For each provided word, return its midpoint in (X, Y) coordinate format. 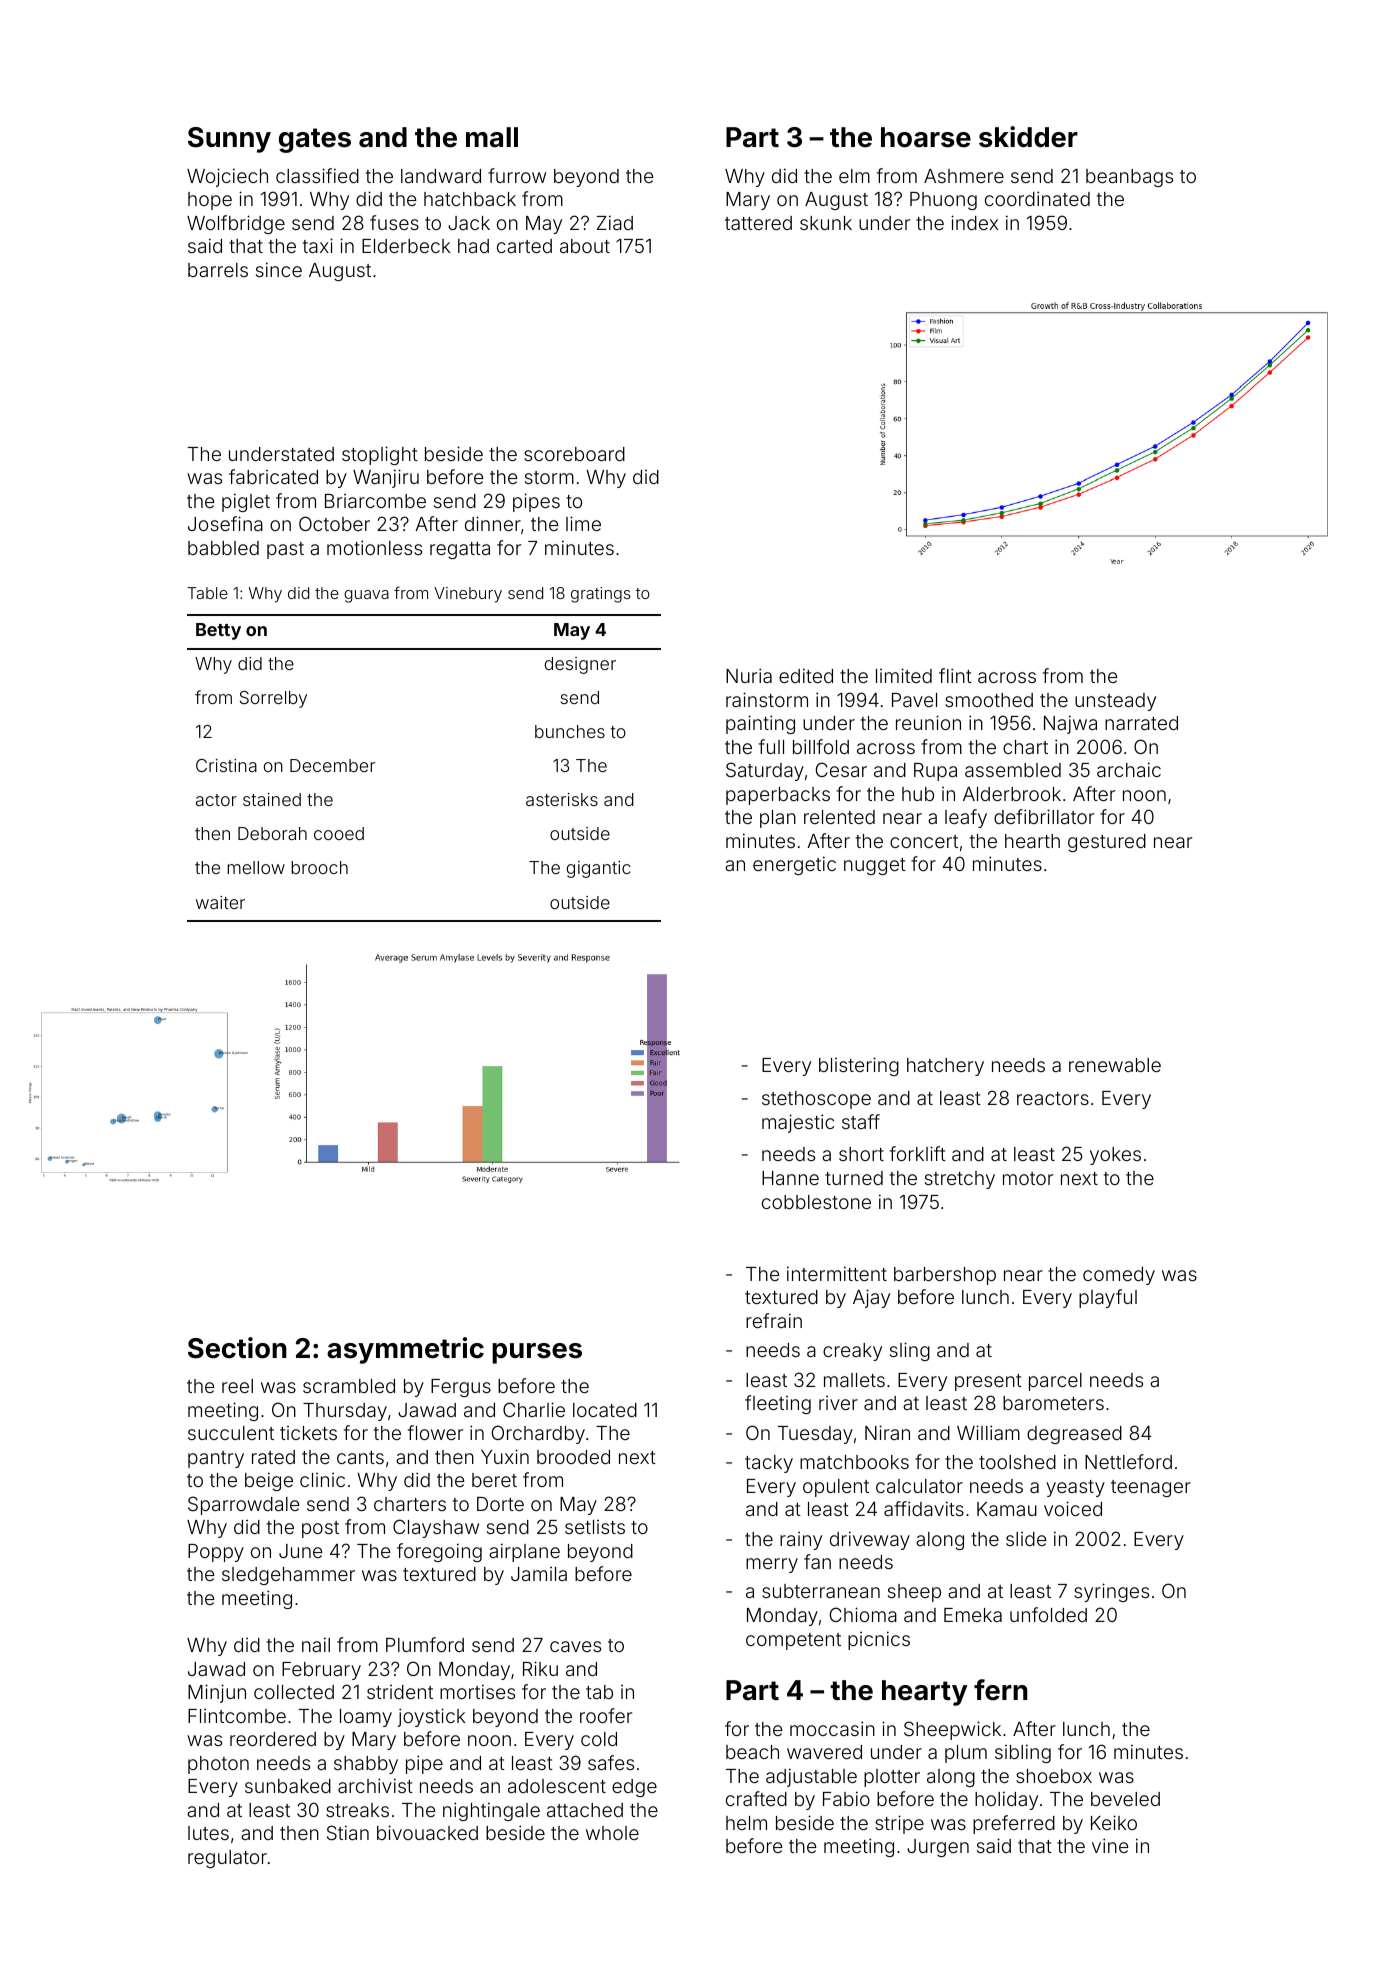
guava (366, 596)
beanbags (1129, 178)
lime (583, 523)
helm (746, 1823)
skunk (826, 223)
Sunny (229, 140)
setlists (595, 1527)
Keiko (1114, 1822)
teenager (1151, 1488)
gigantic (599, 869)
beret (494, 1480)
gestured (1107, 843)
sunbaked (288, 1786)
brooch (319, 867)
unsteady (1115, 702)
